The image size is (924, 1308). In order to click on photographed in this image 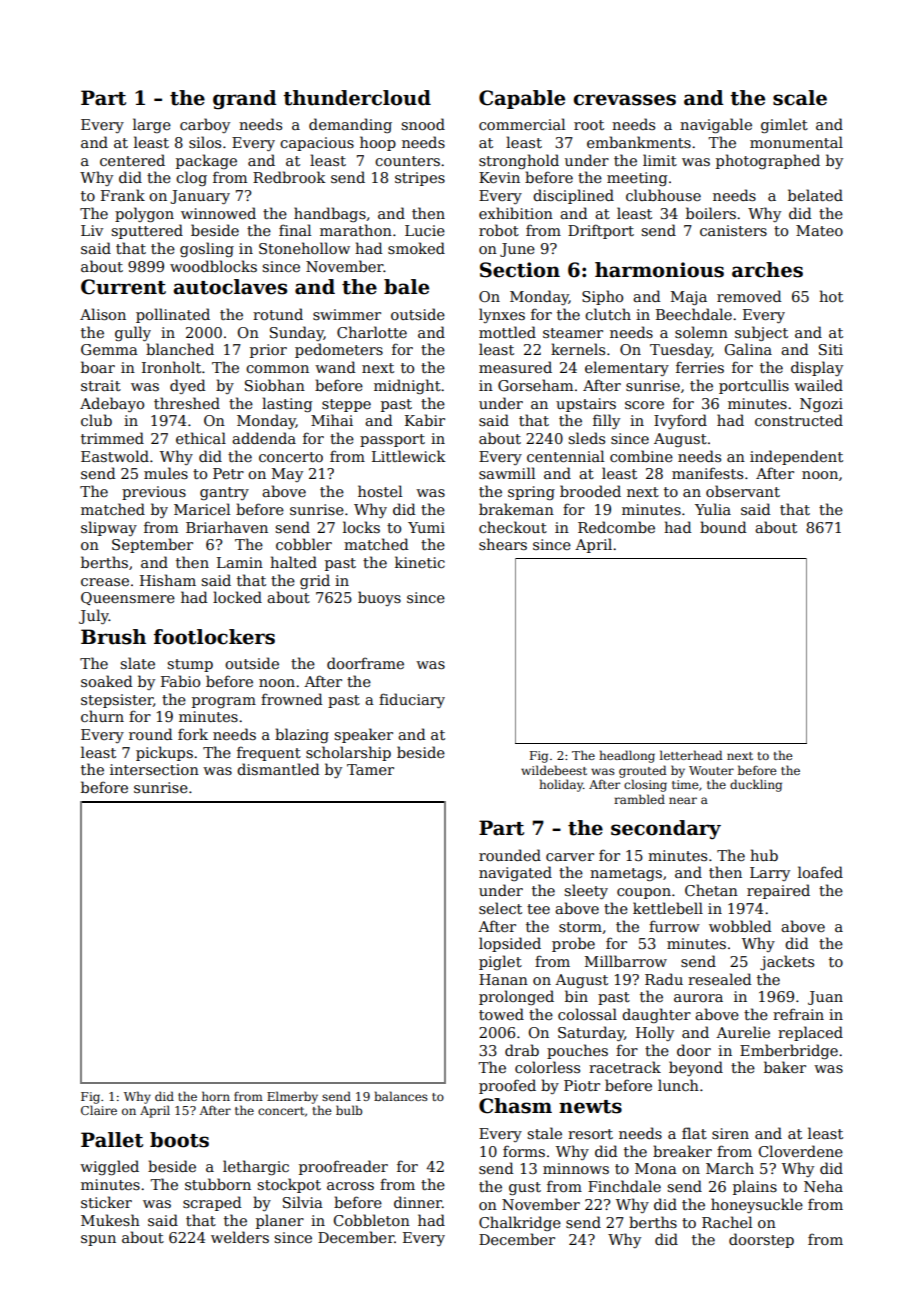, I will do `click(768, 161)`.
